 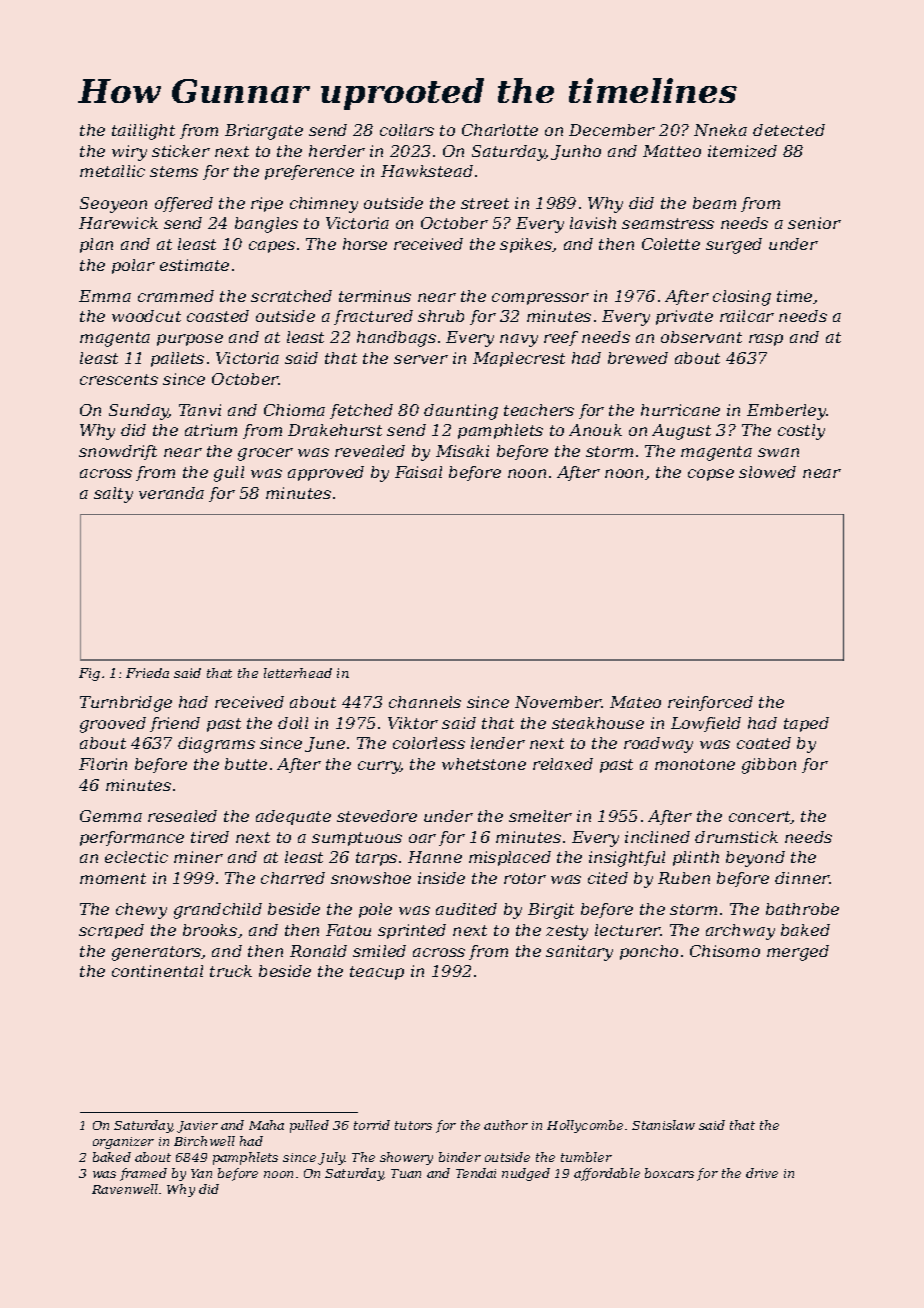 I want to click on Tendai, so click(x=476, y=1173).
